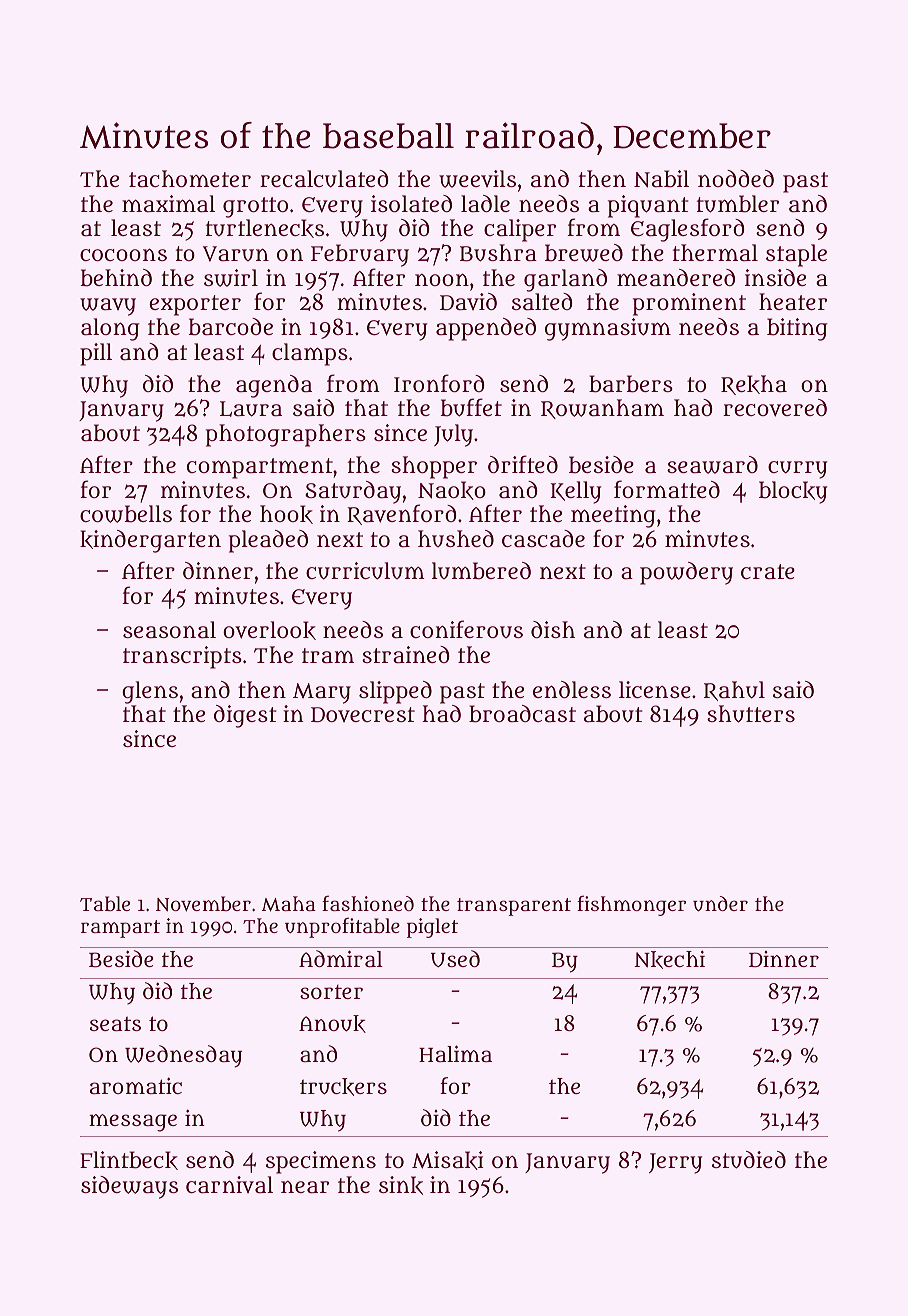 The width and height of the screenshot is (908, 1316). What do you see at coordinates (324, 179) in the screenshot?
I see `recalculated` at bounding box center [324, 179].
